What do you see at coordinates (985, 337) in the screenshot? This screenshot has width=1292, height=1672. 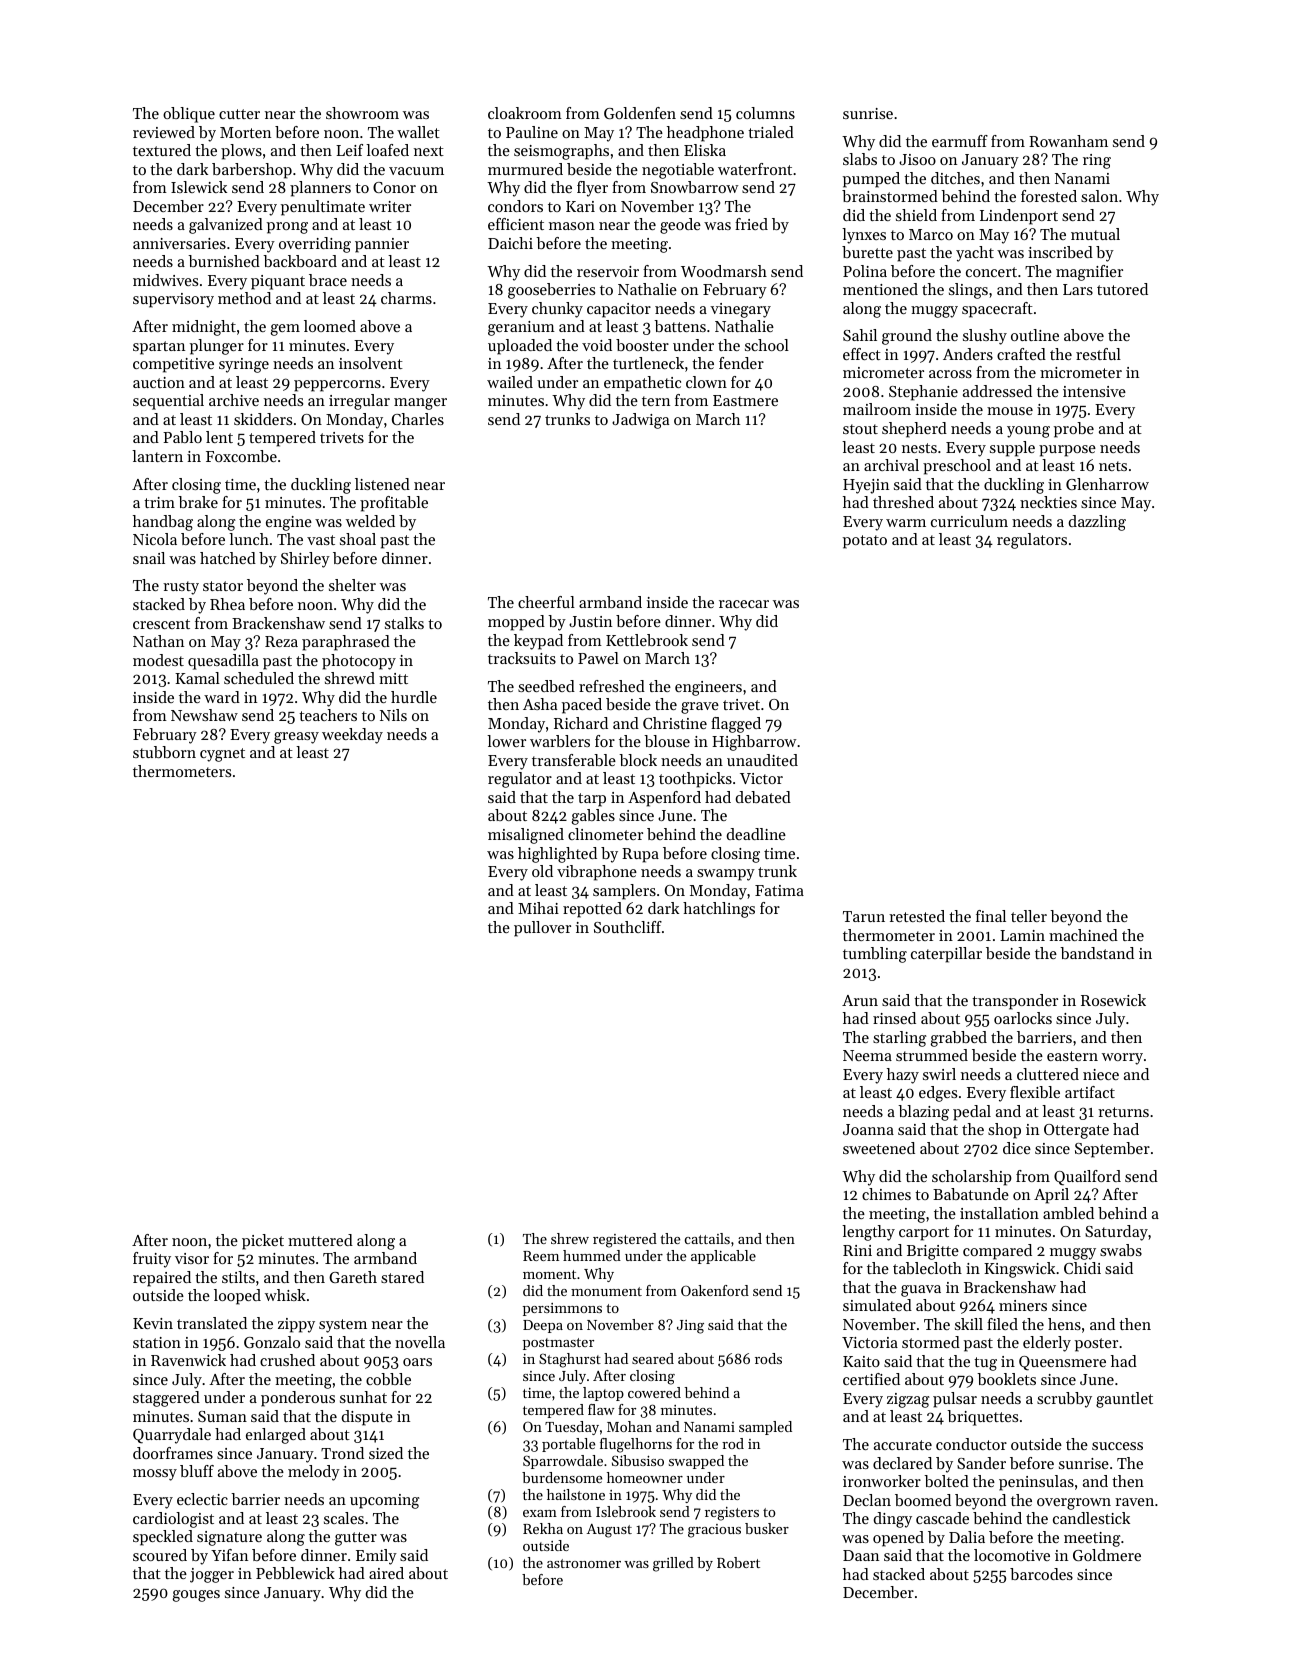 I see `slushy` at bounding box center [985, 337].
